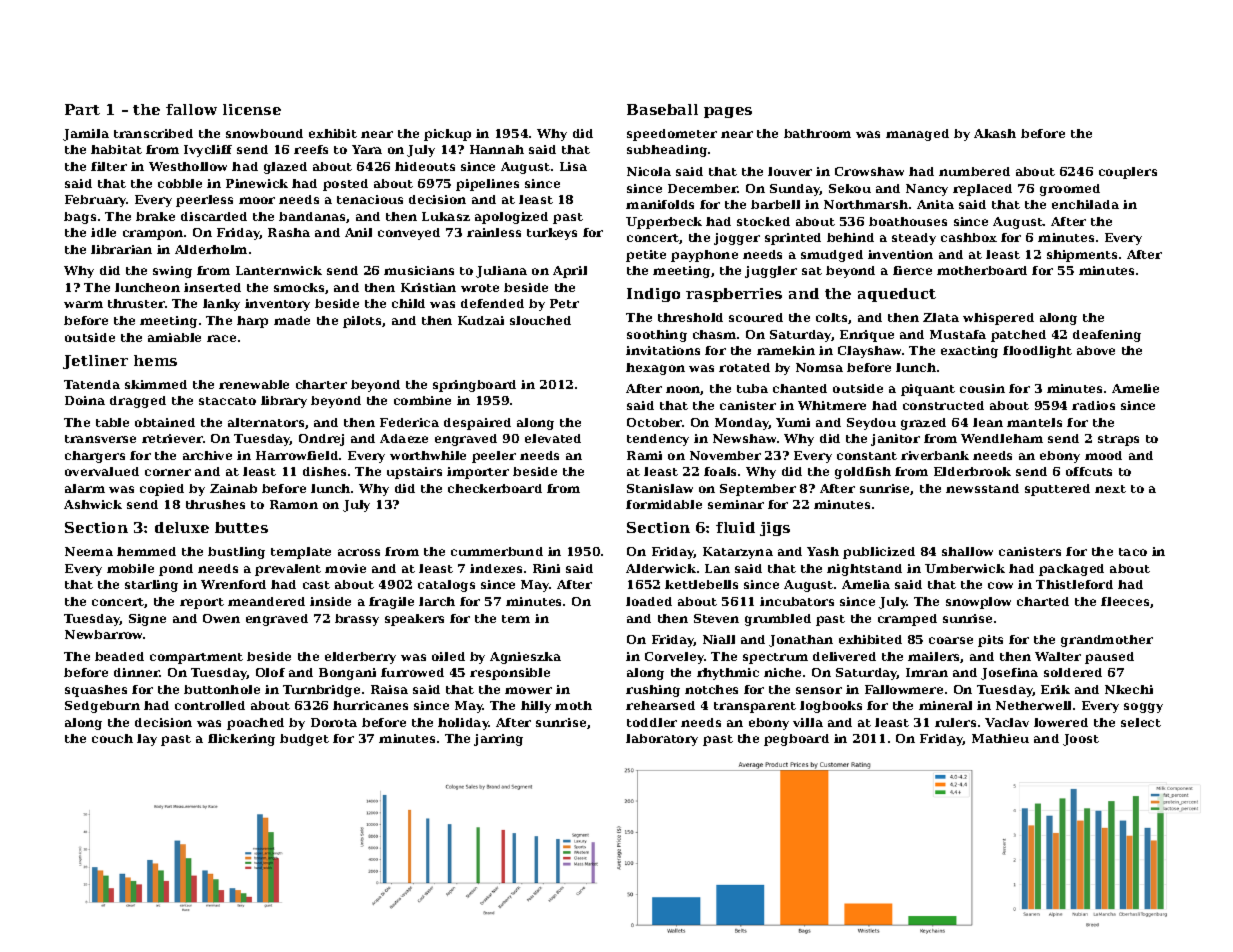  I want to click on license, so click(252, 109).
